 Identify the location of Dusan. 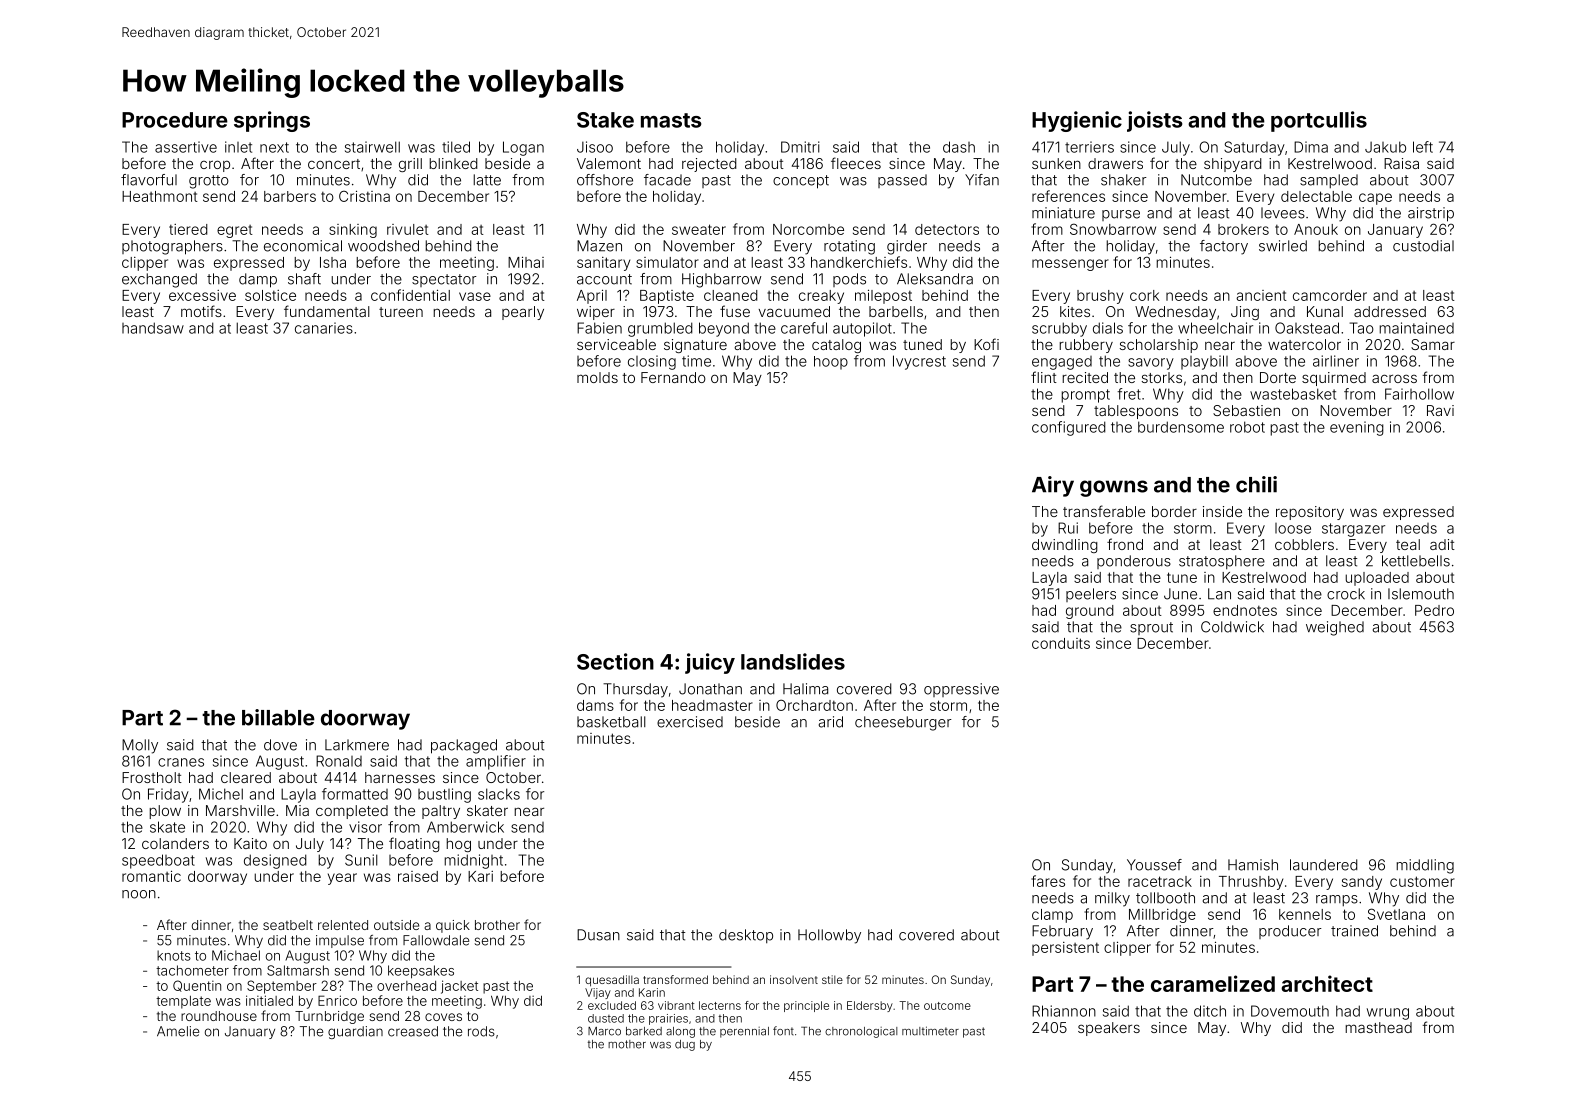
(598, 935).
